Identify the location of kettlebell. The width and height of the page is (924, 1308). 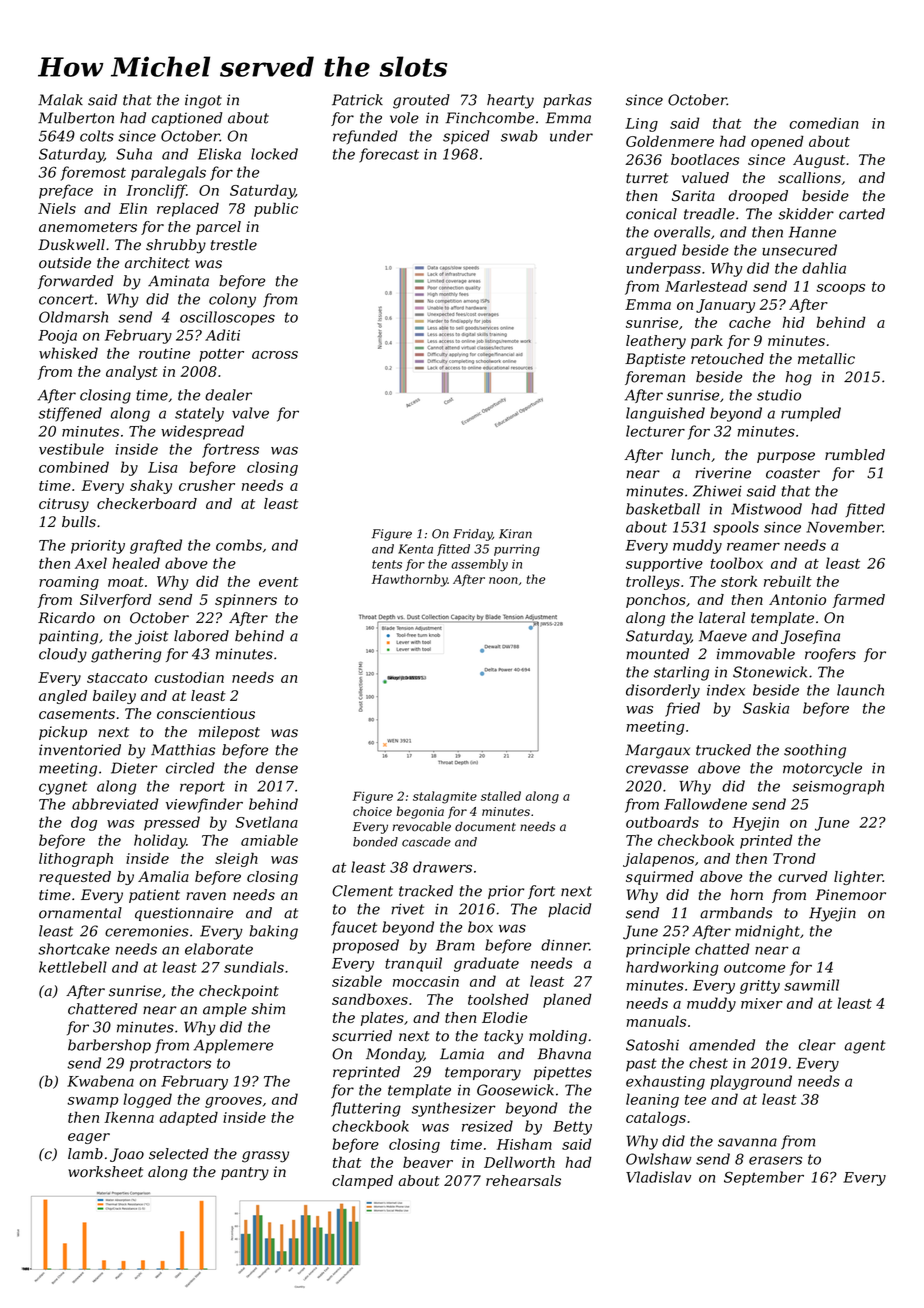
(73, 967).
